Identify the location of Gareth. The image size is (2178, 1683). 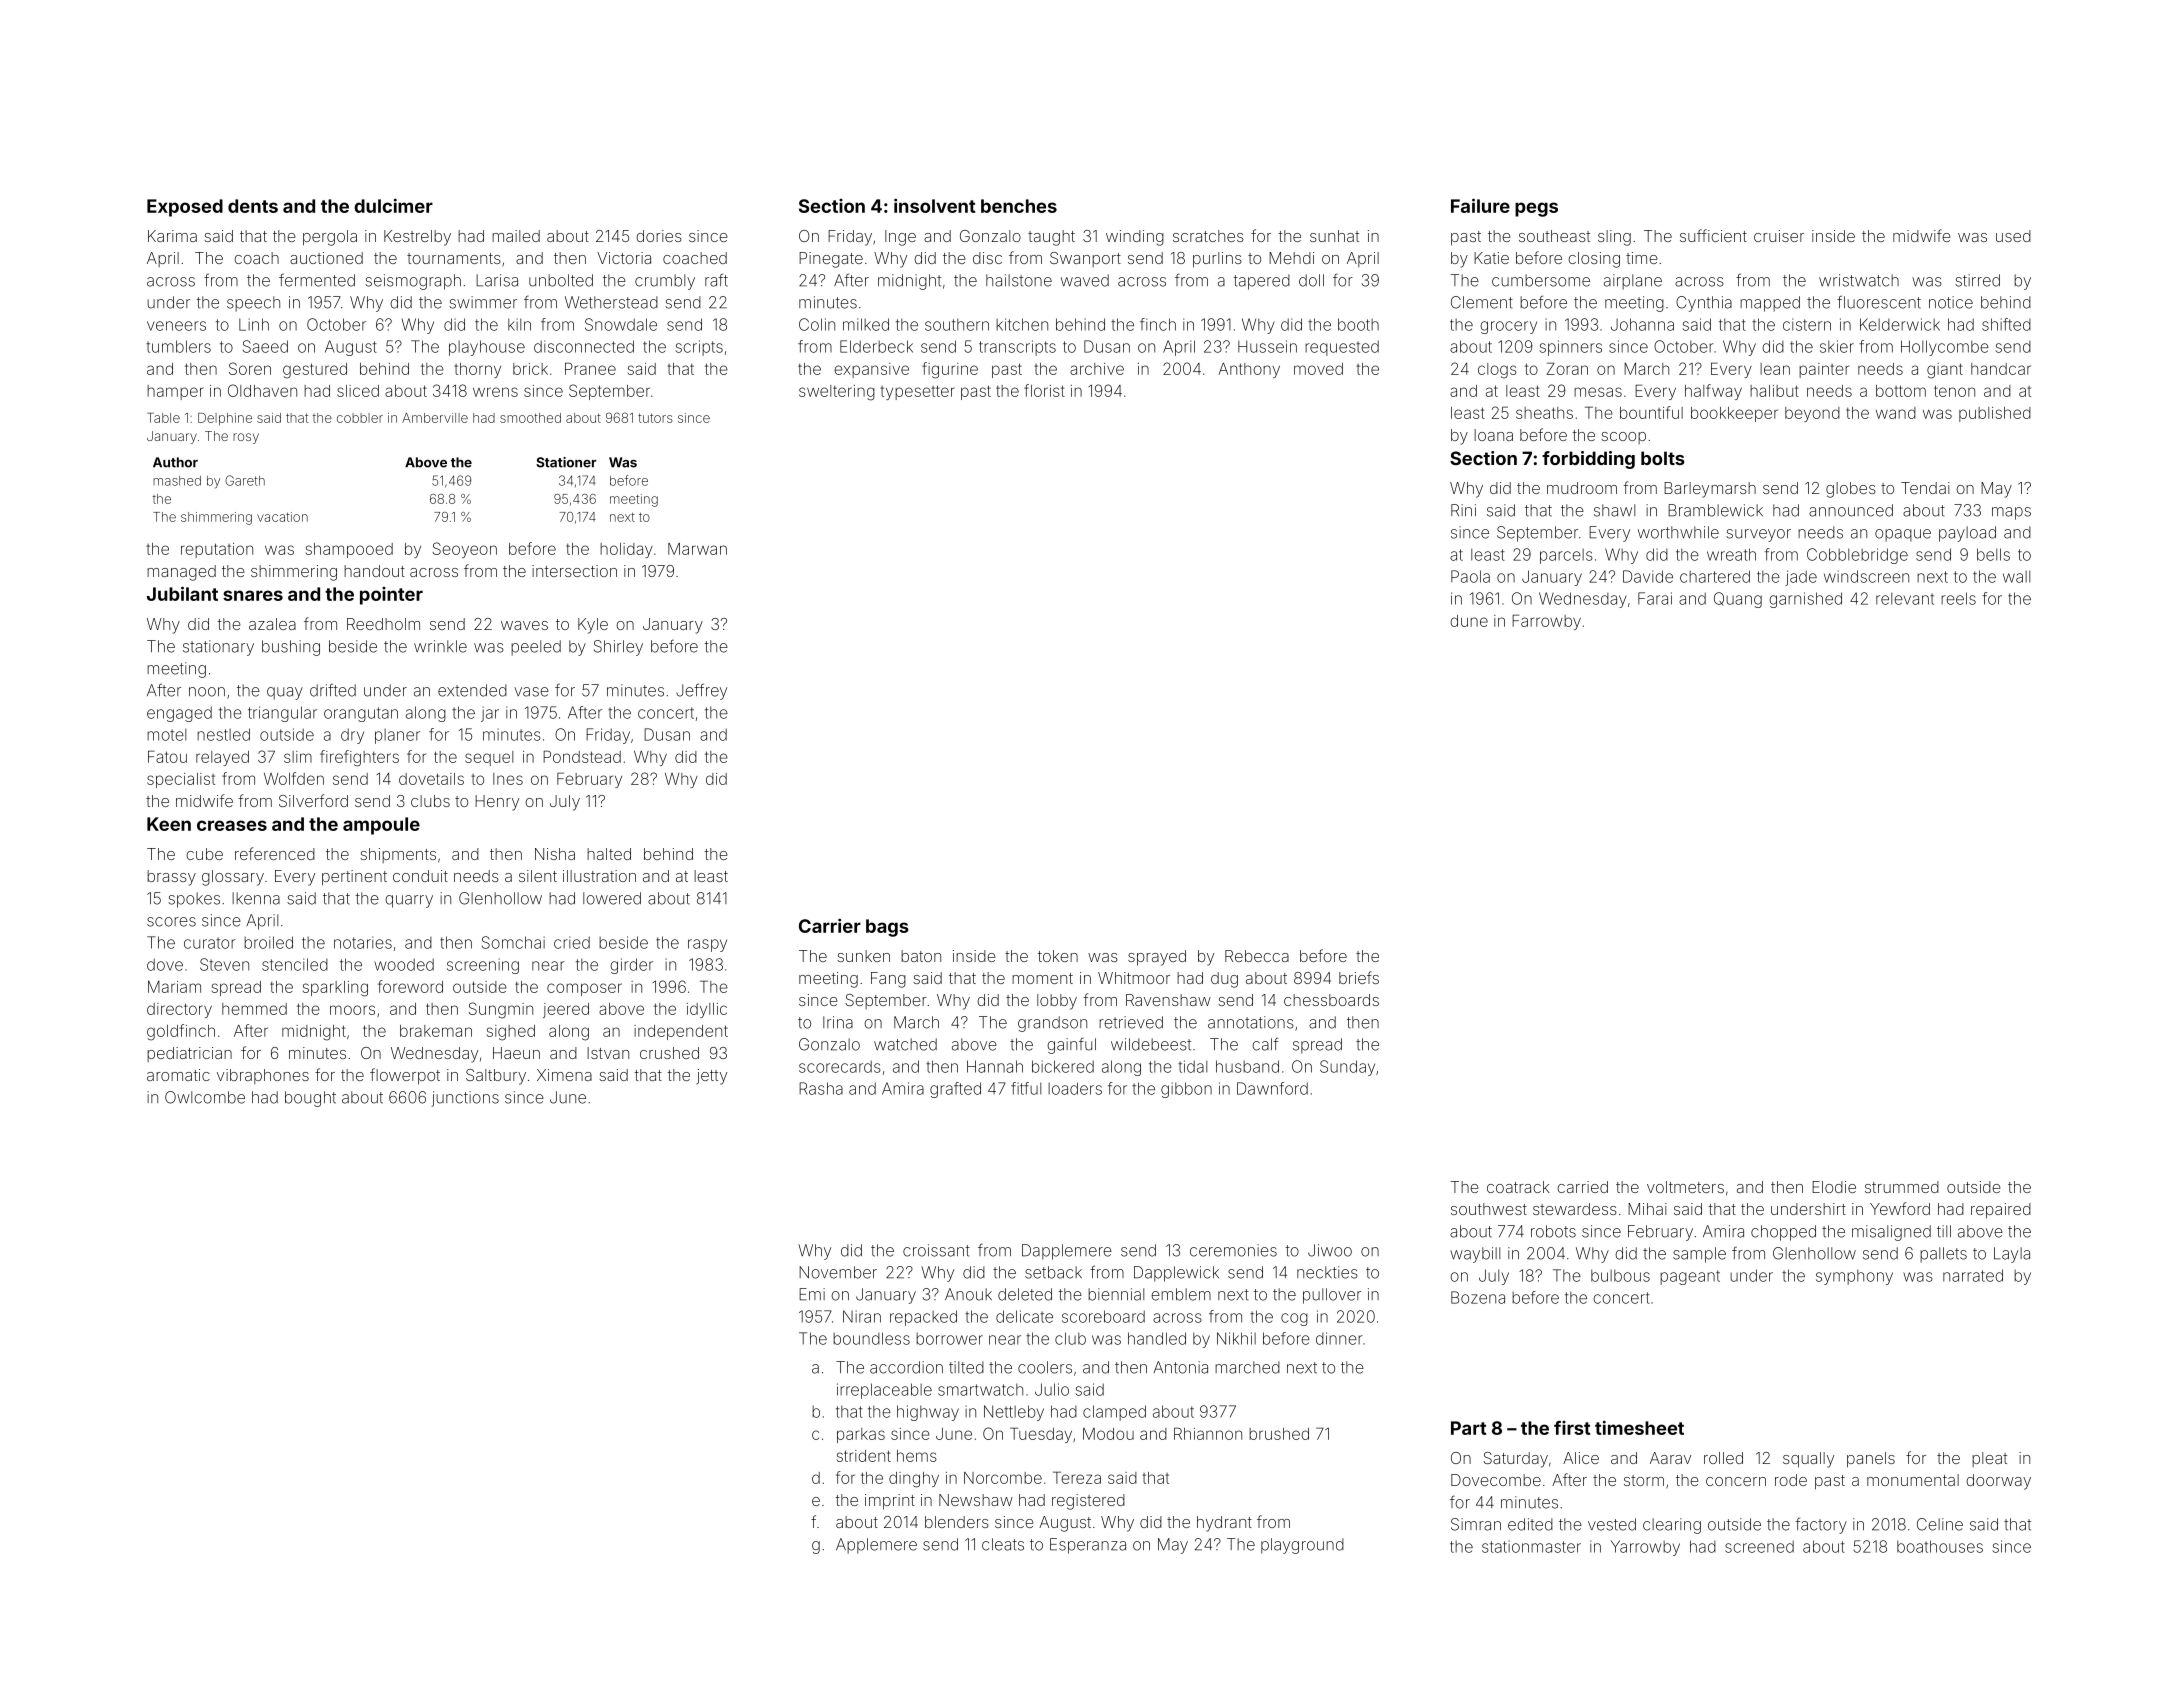
(245, 480).
